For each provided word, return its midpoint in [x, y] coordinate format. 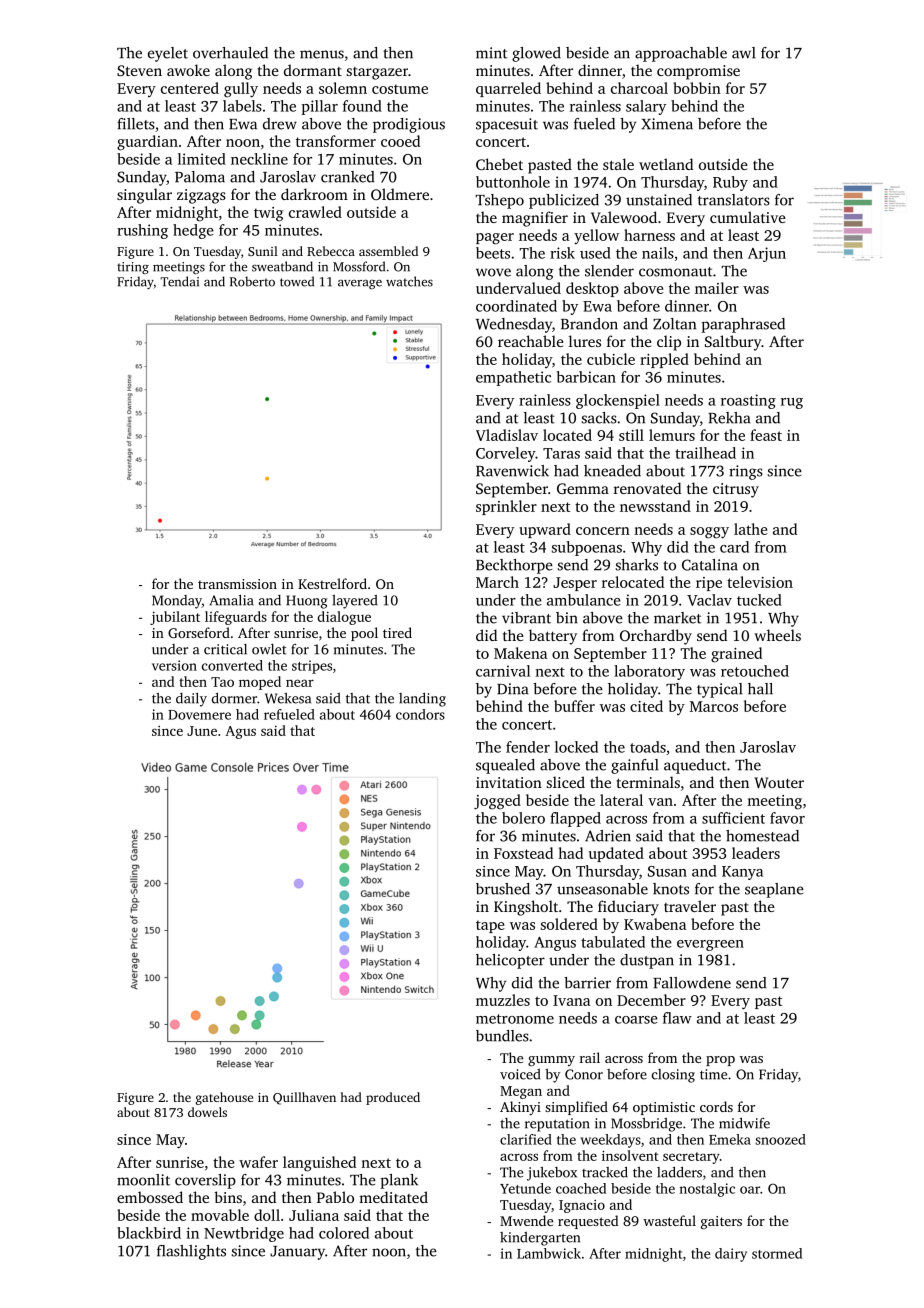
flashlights [191, 1252]
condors [420, 714]
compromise [698, 72]
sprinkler [506, 507]
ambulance [584, 600]
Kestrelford [332, 583]
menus [322, 54]
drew [280, 124]
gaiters [721, 1223]
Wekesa [288, 698]
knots [671, 889]
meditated [393, 1197]
